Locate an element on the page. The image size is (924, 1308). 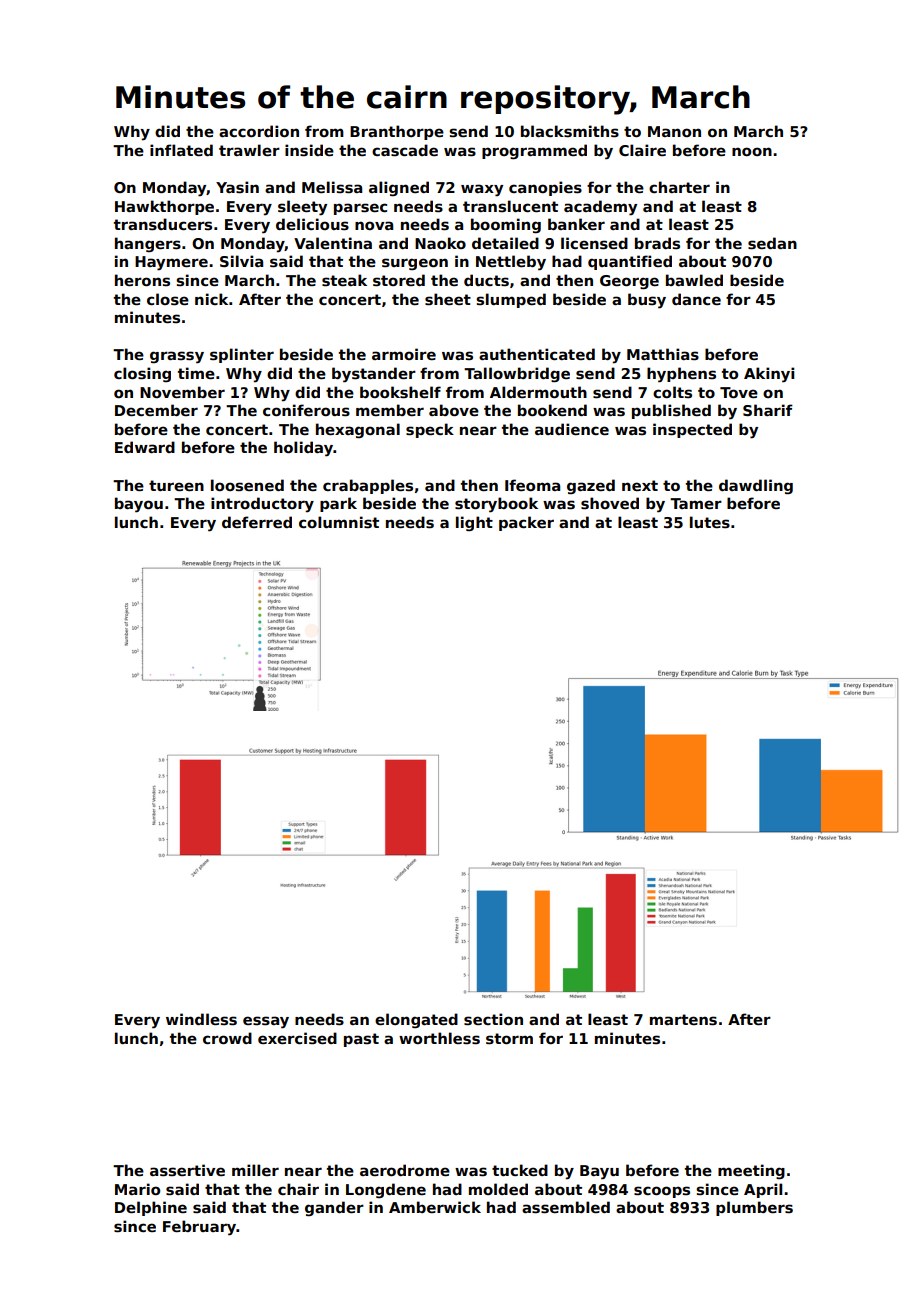
shoved is located at coordinates (610, 503).
